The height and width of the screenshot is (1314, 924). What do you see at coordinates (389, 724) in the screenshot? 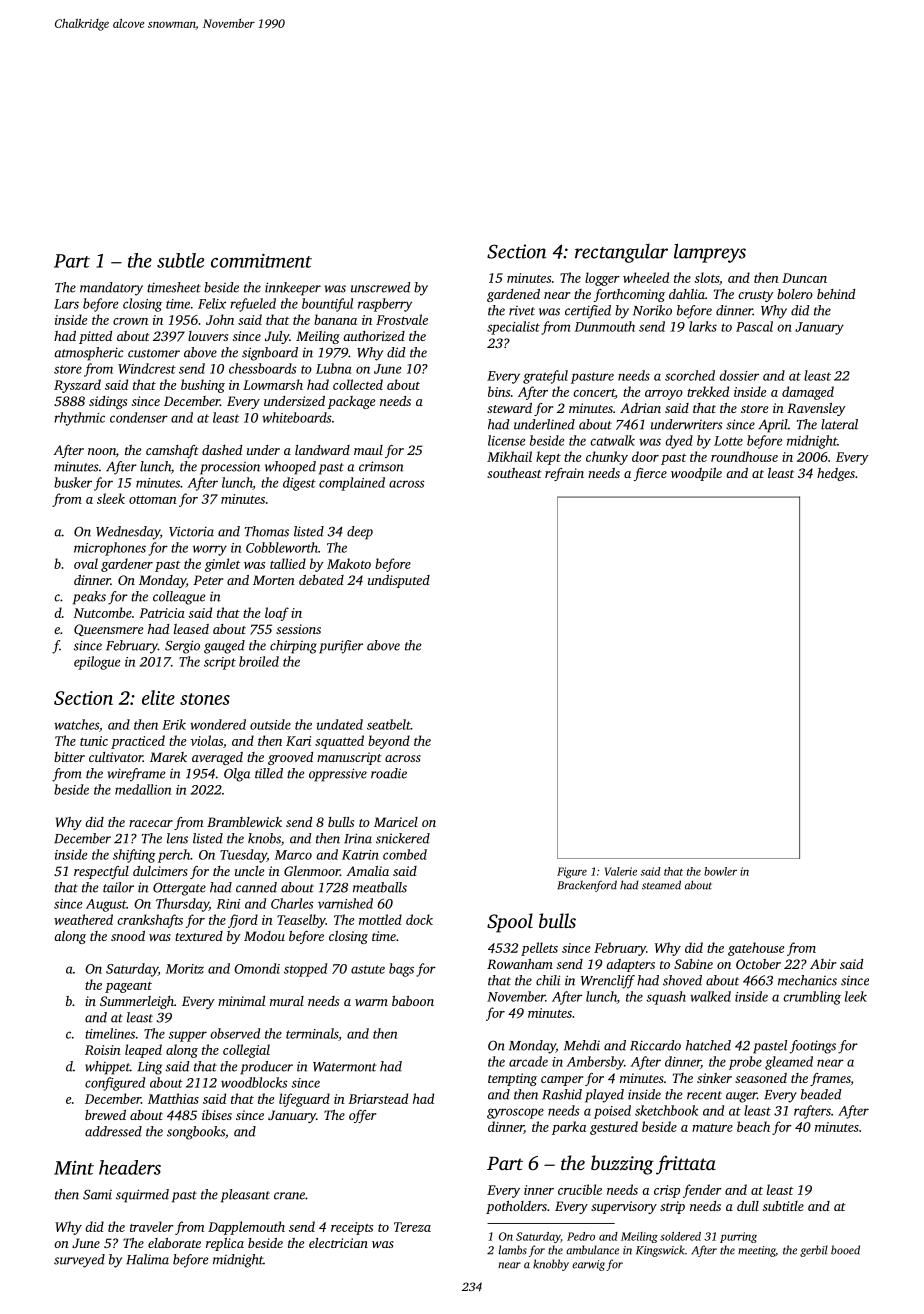
I see `seatbelt` at bounding box center [389, 724].
